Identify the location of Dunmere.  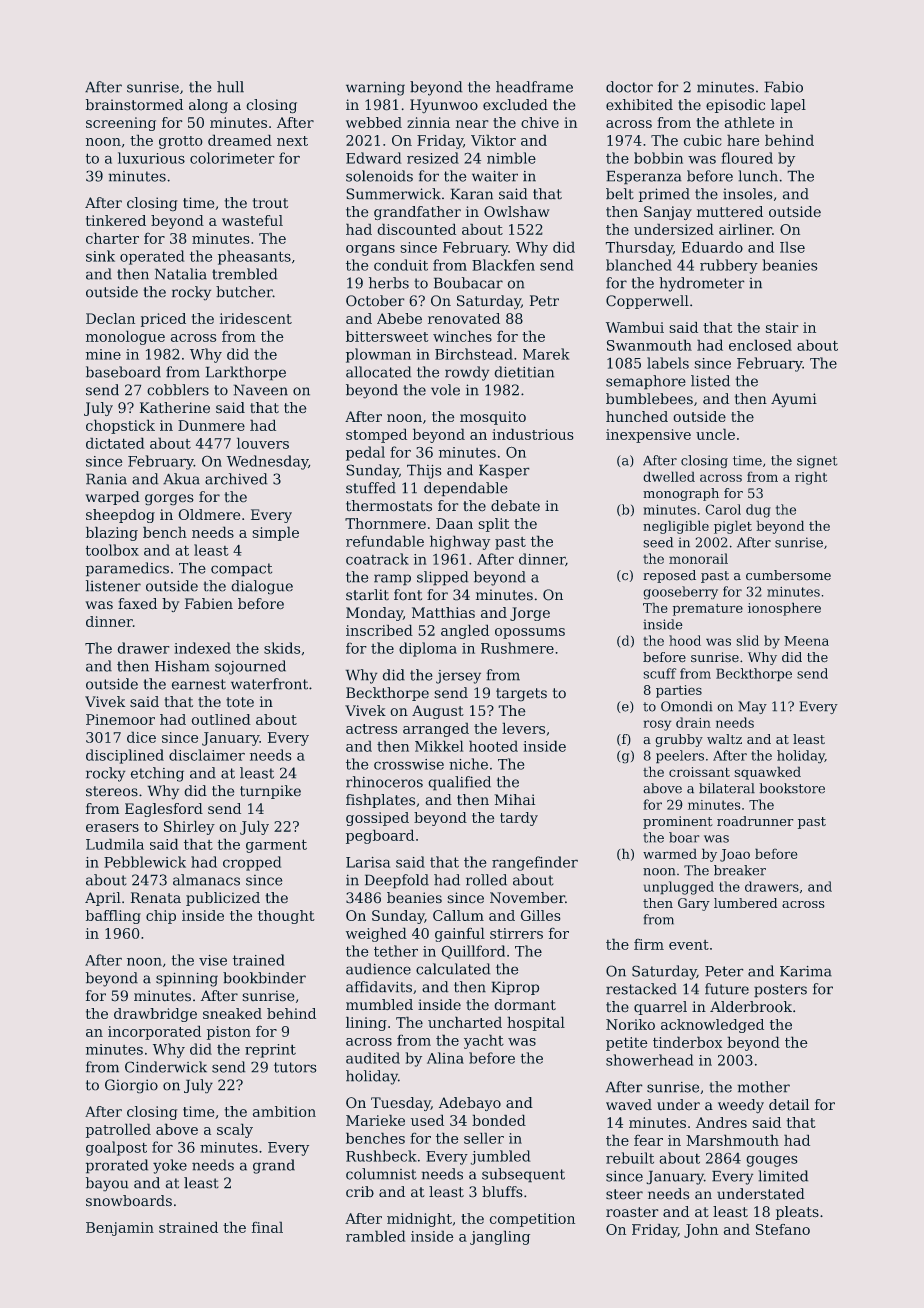
(211, 425).
